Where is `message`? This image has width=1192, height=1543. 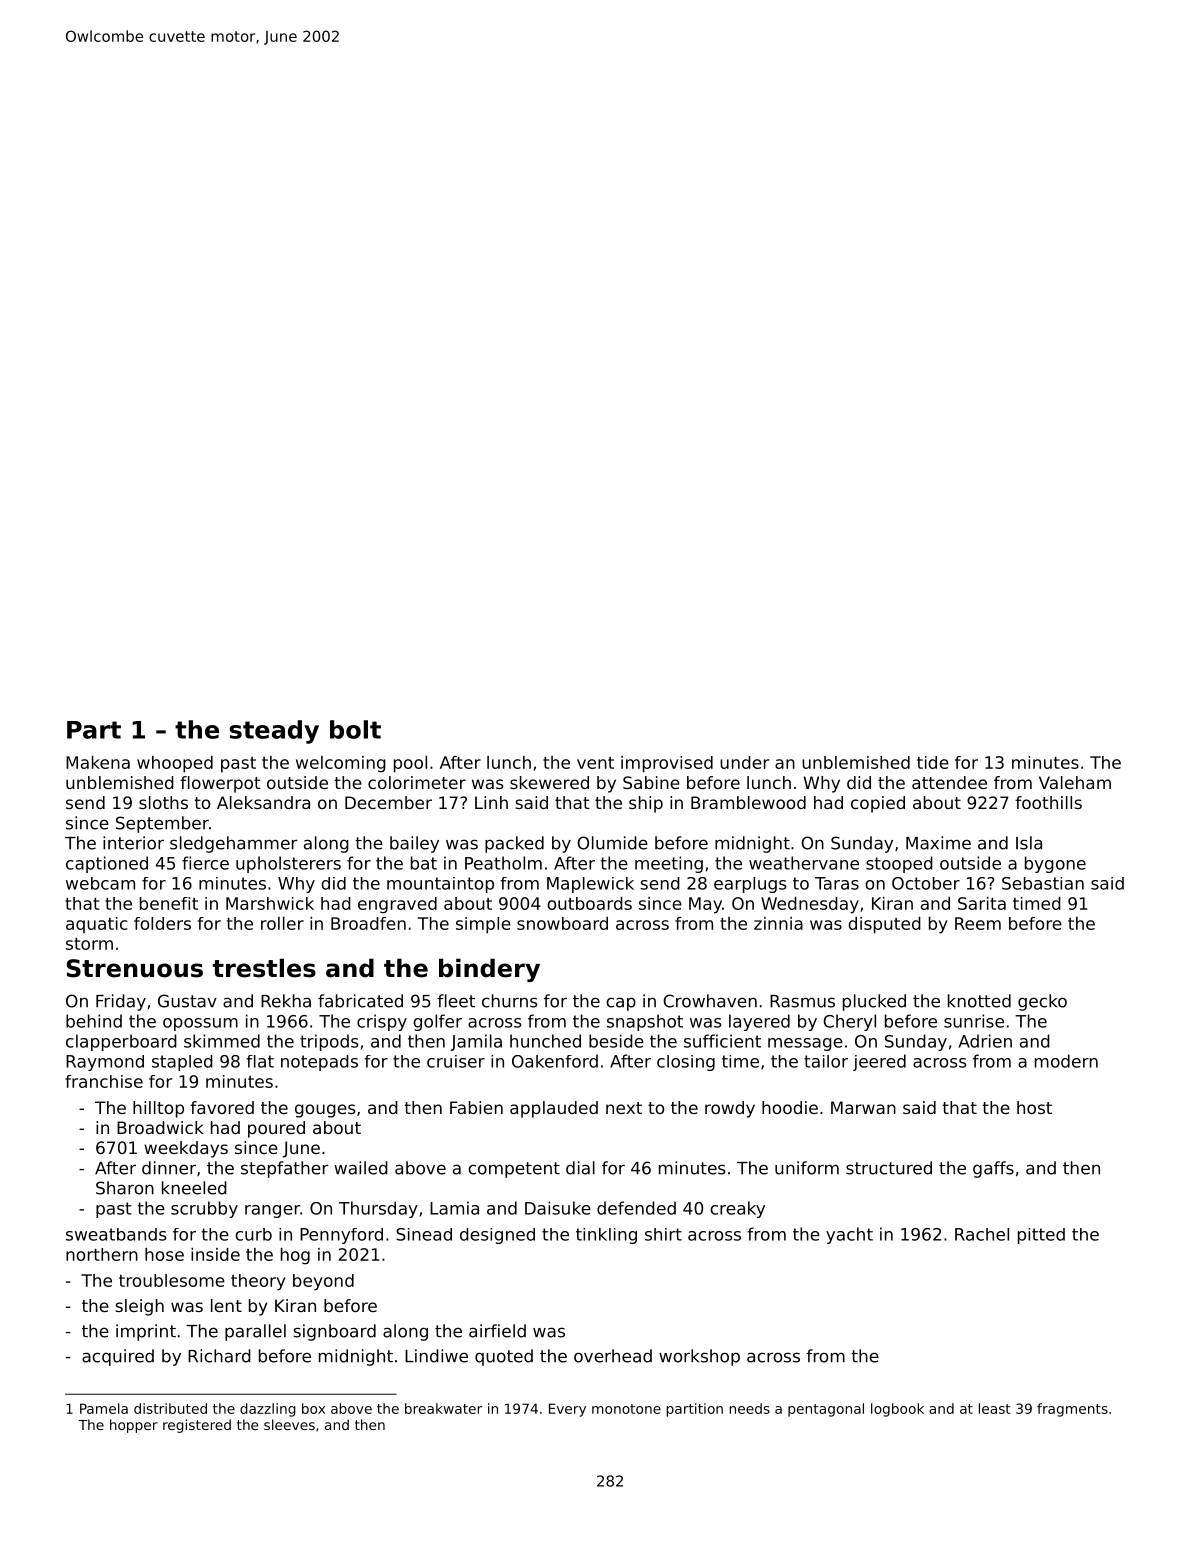 message is located at coordinates (805, 1044).
